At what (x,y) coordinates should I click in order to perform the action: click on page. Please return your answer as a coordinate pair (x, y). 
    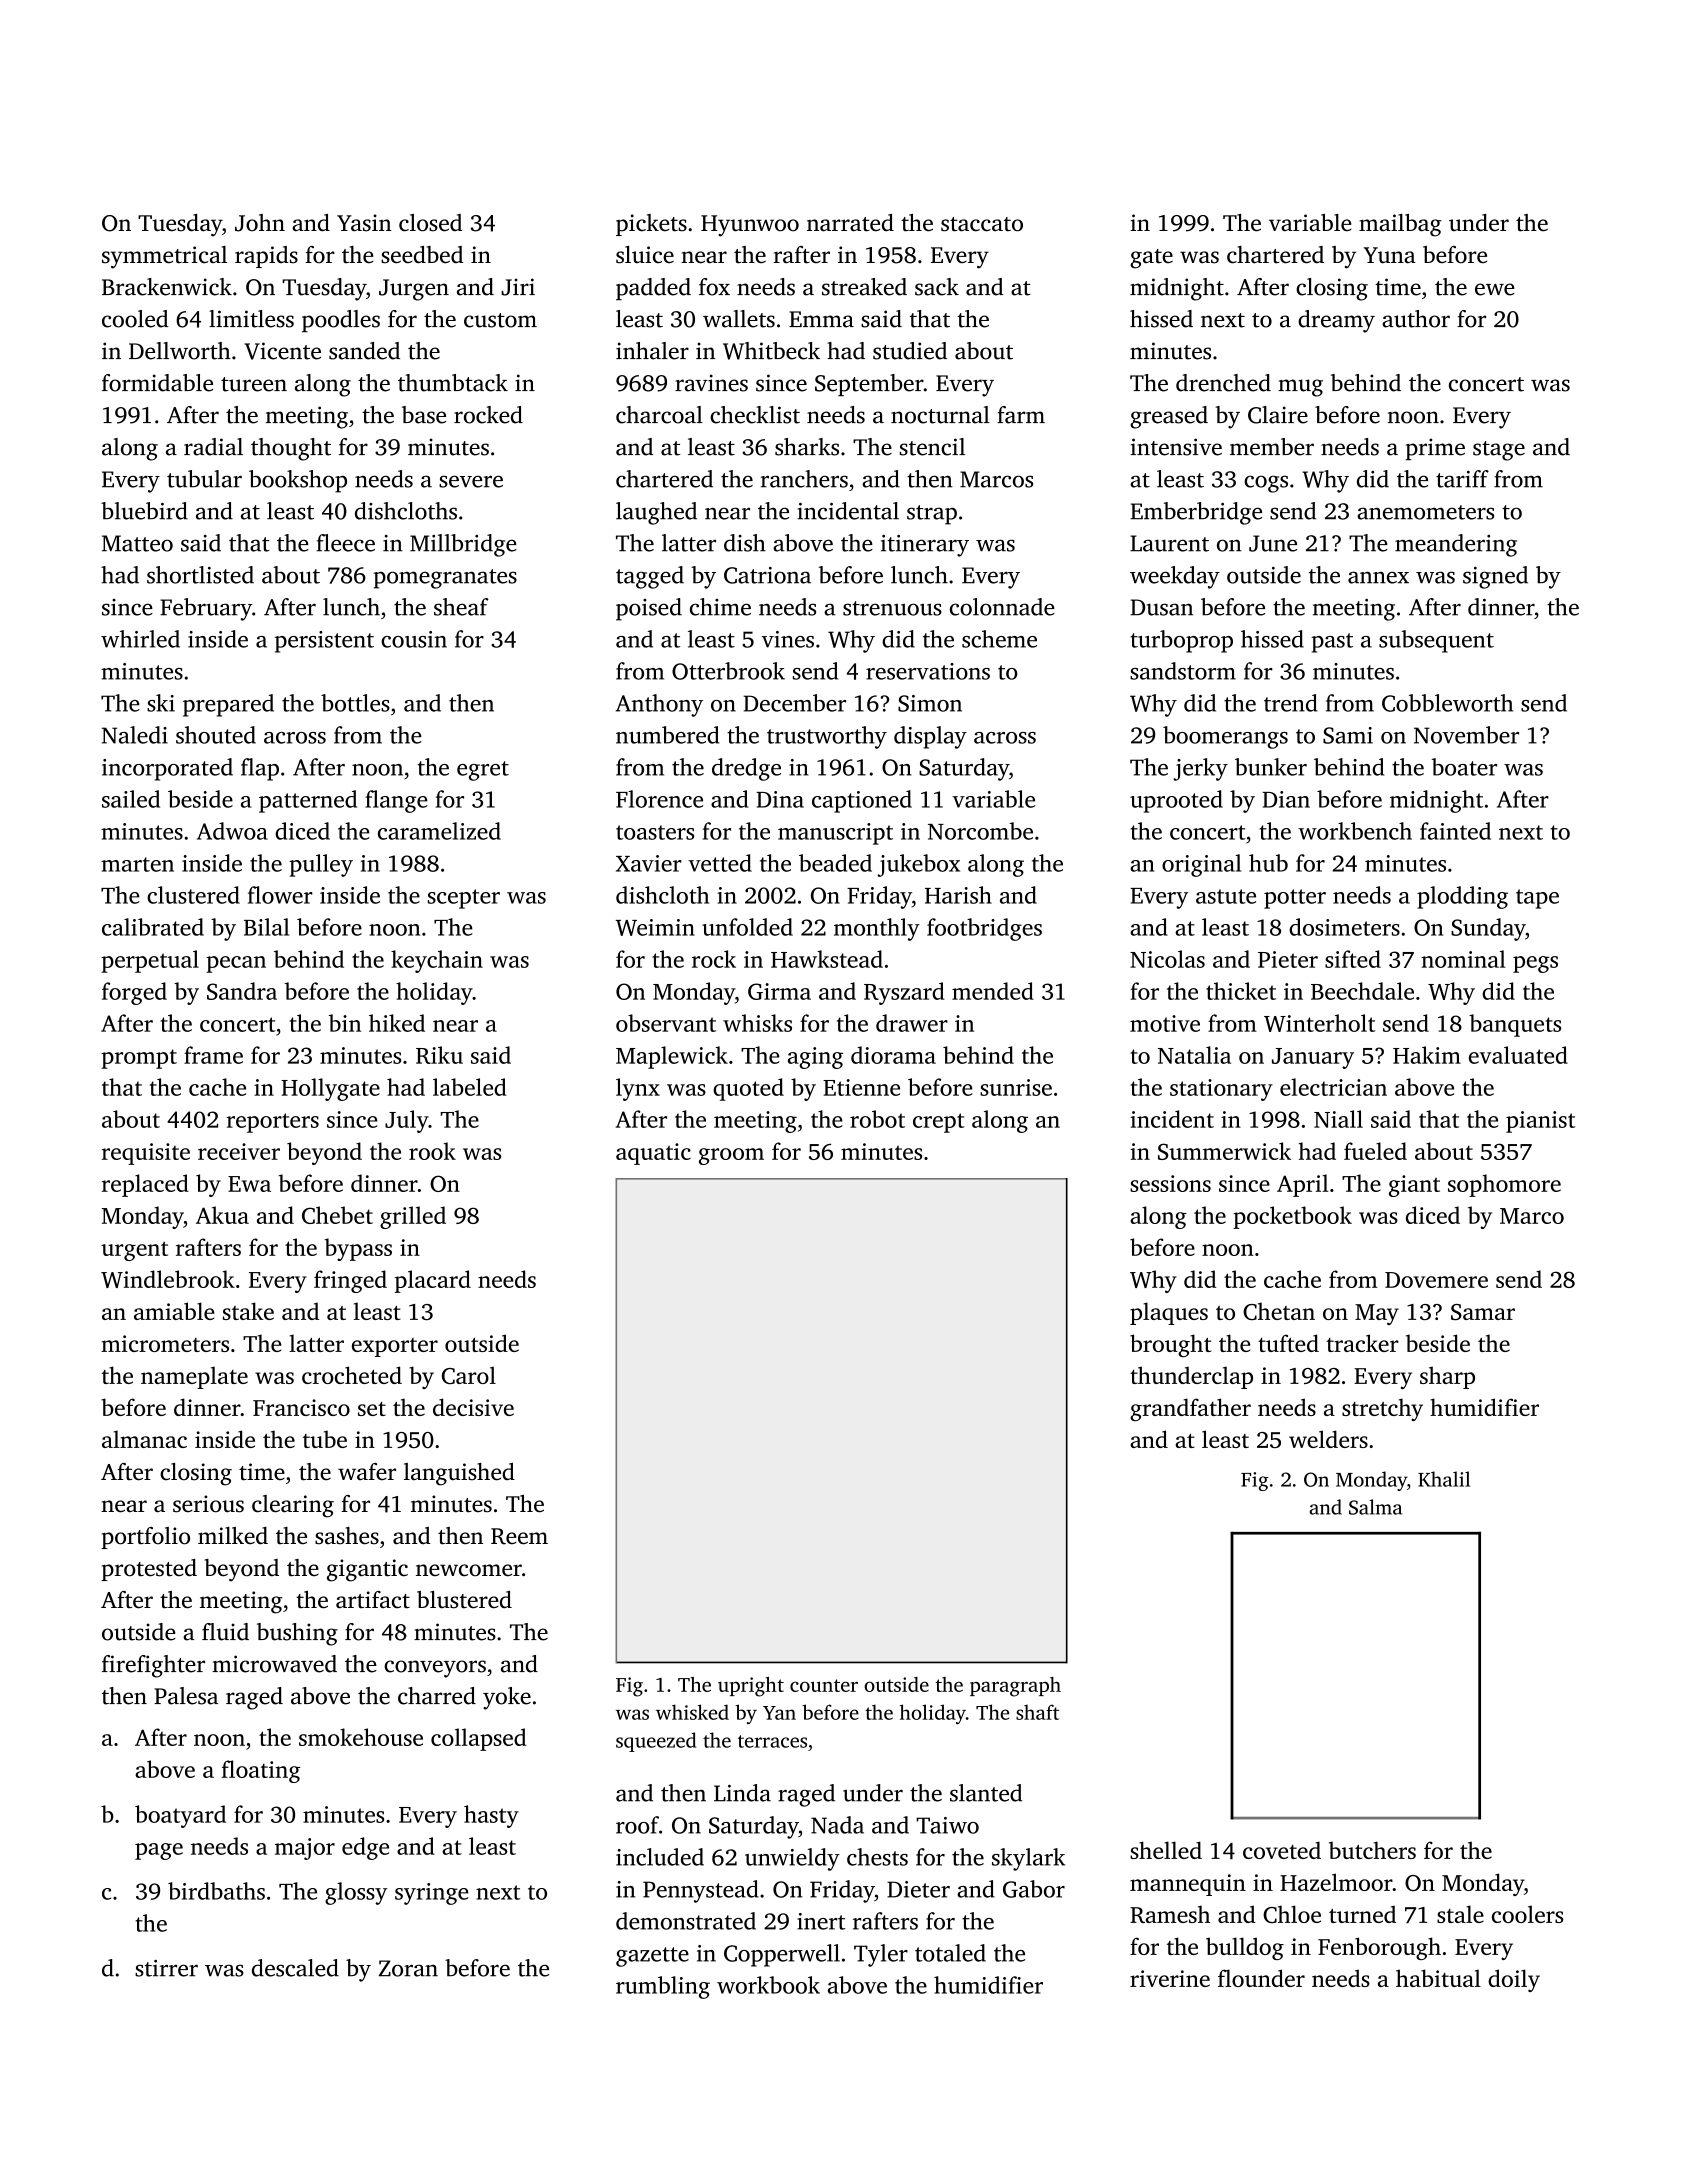
    Looking at the image, I should click on (159, 1851).
